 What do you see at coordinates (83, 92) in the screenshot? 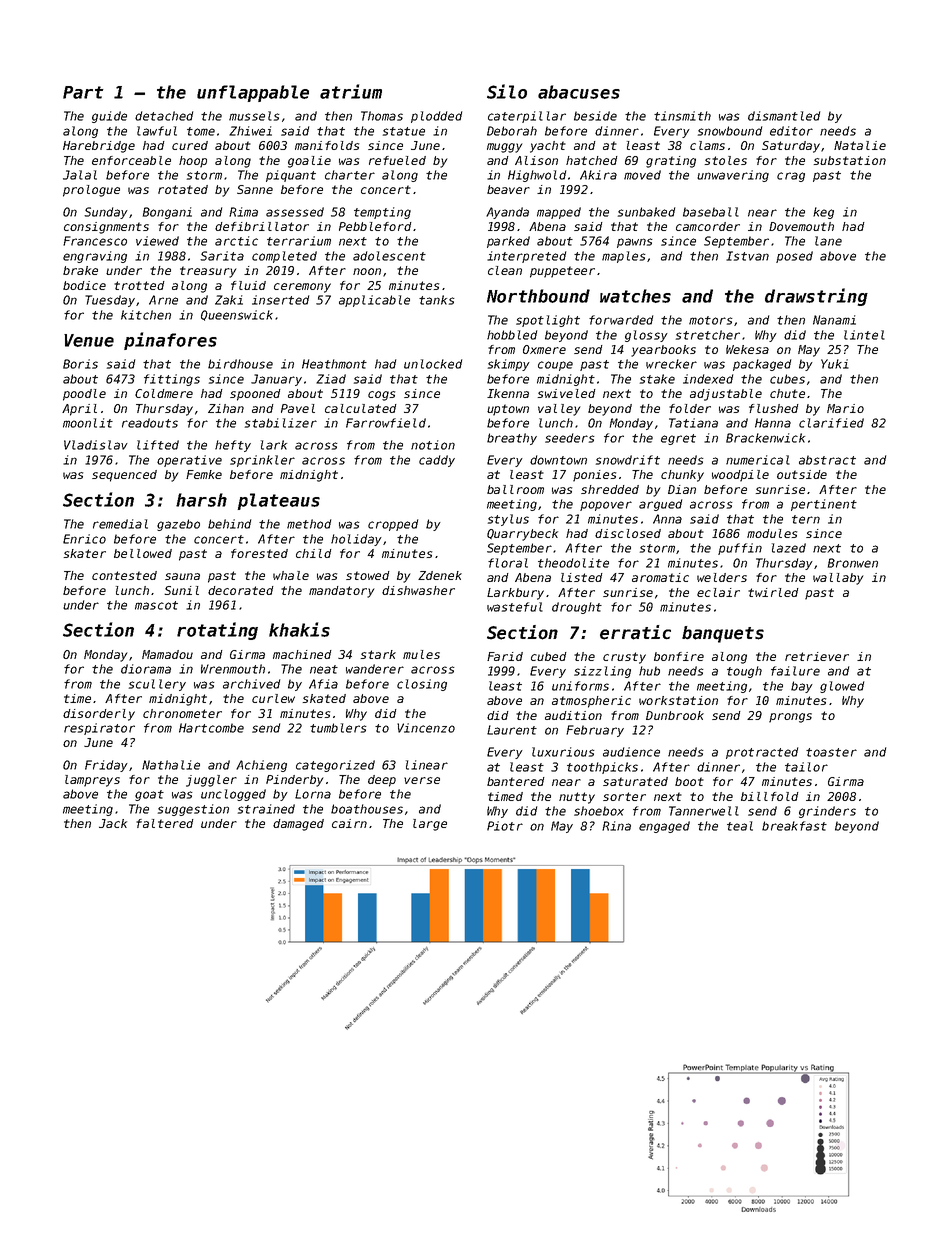
I see `Part` at bounding box center [83, 92].
